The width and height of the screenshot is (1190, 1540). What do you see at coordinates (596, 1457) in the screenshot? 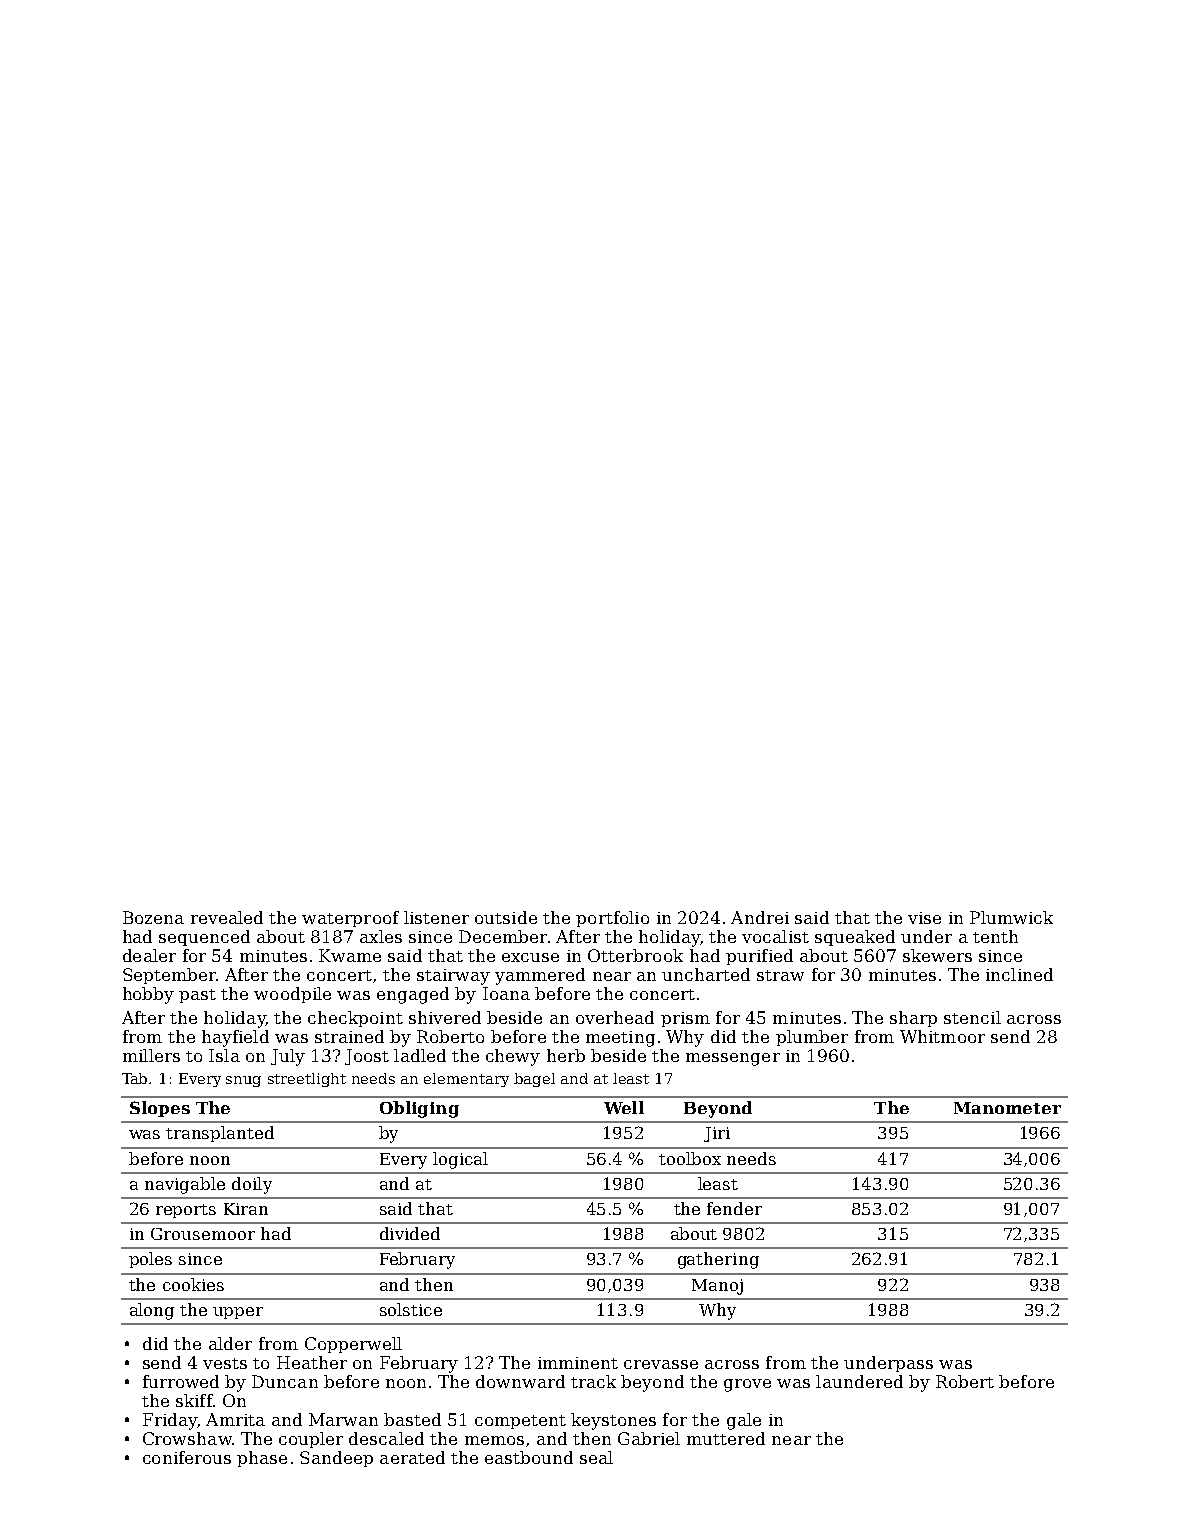
I see `seal` at bounding box center [596, 1457].
